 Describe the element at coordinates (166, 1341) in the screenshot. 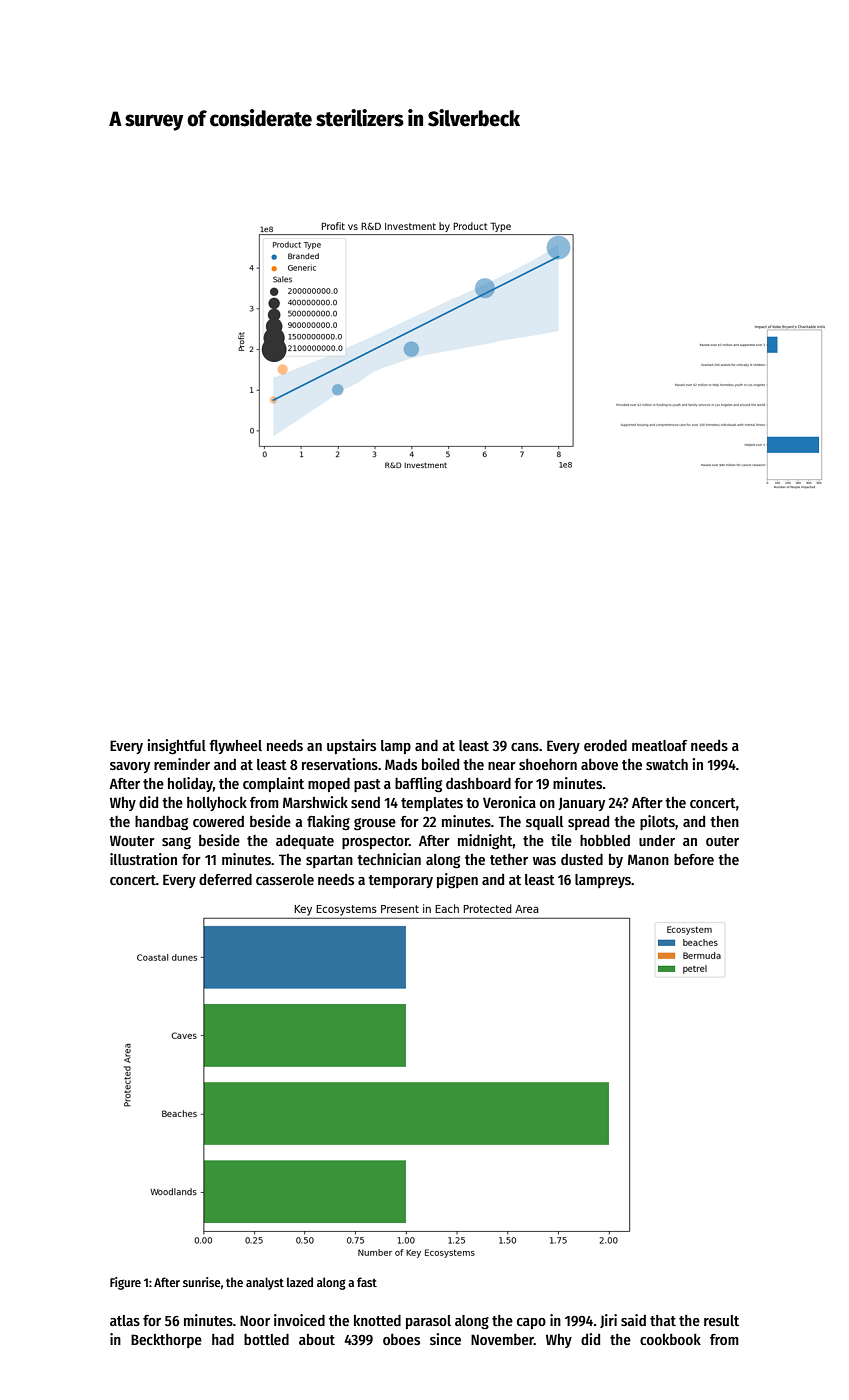

I see `Beckthorpe` at that location.
